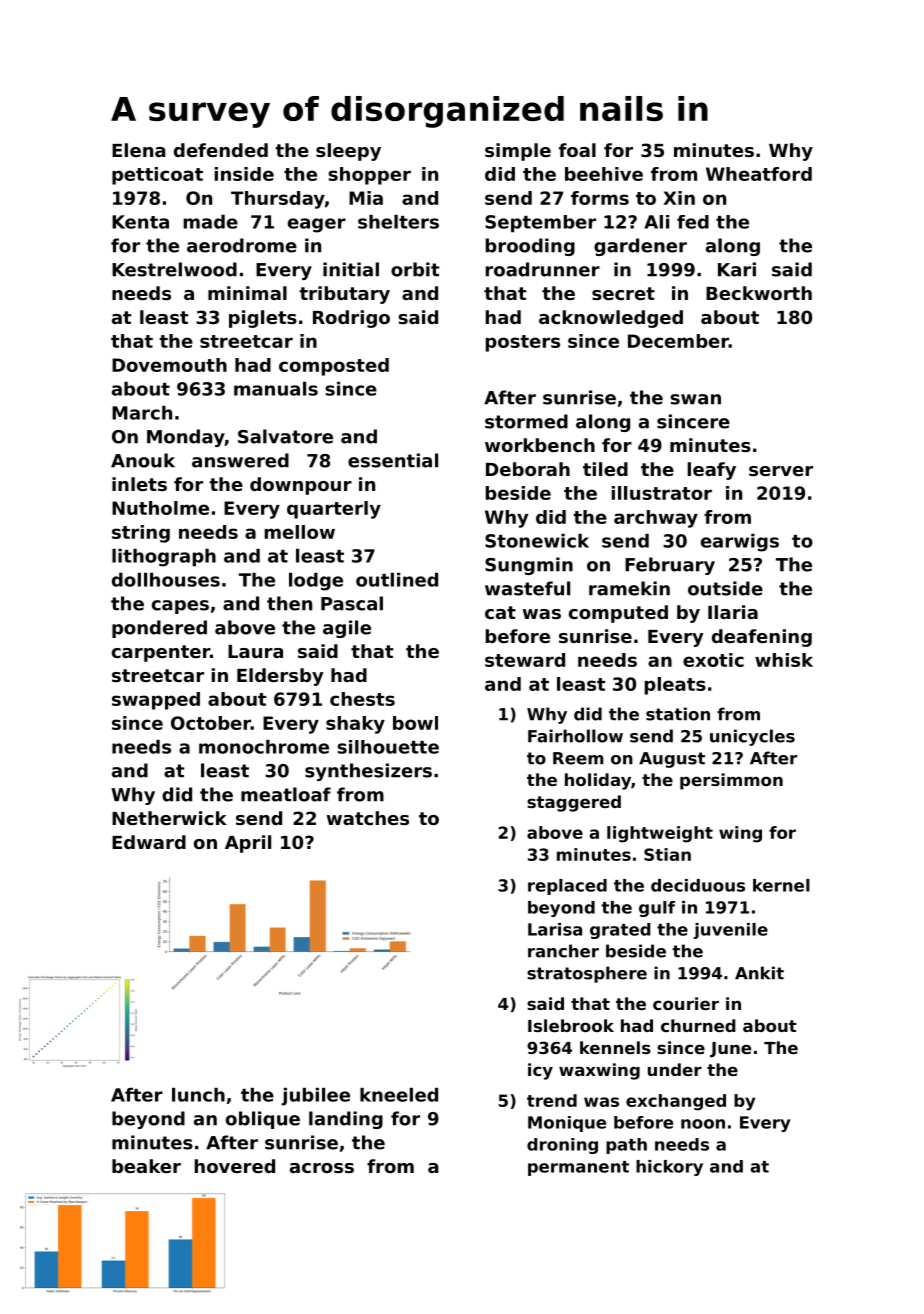  Describe the element at coordinates (149, 842) in the screenshot. I see `Edward` at that location.
